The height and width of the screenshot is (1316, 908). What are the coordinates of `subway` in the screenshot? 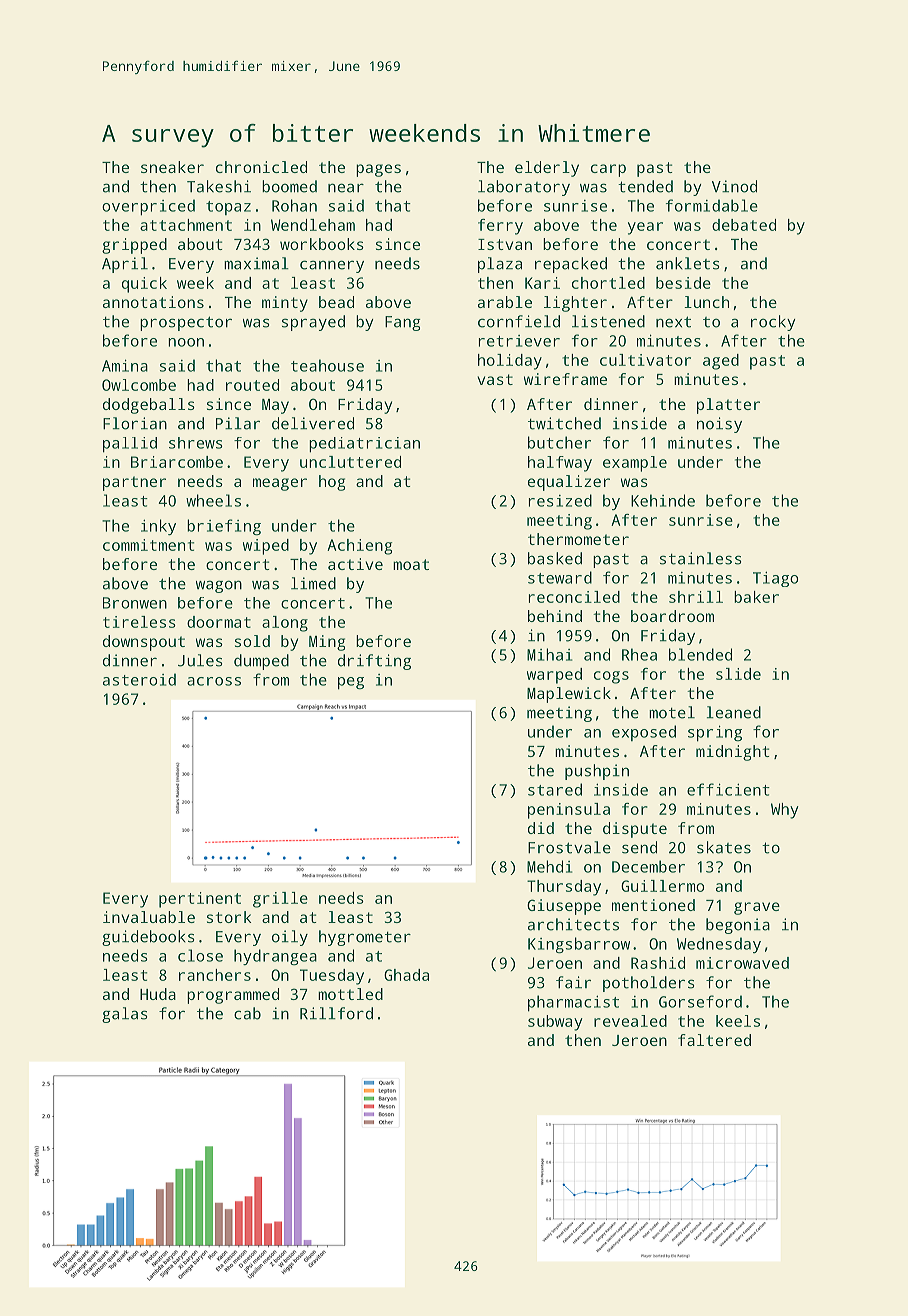 It's located at (555, 1023).
